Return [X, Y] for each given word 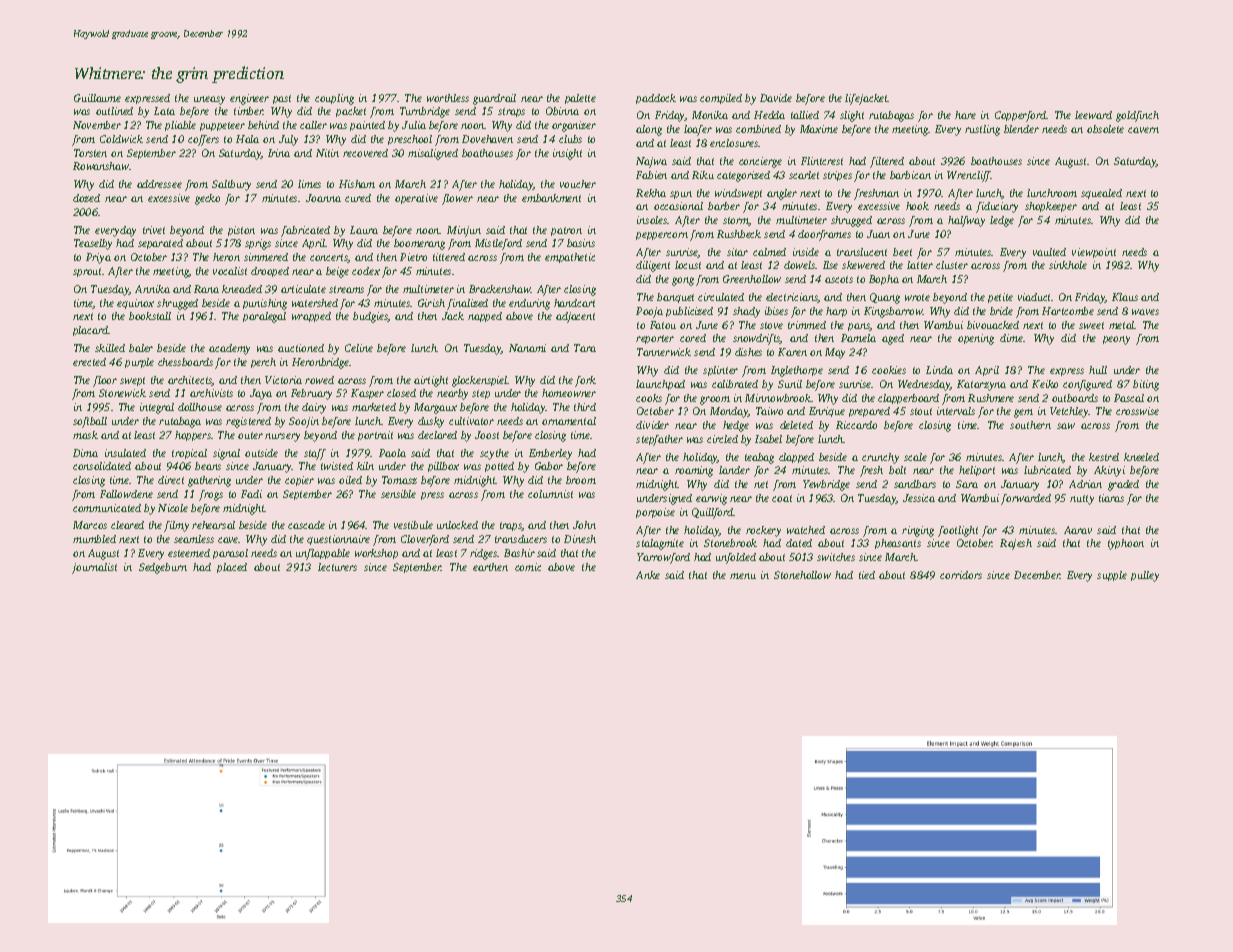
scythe [494, 454]
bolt [897, 470]
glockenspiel [480, 381]
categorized [743, 176]
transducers [521, 539]
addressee [159, 184]
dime [1012, 338]
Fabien [651, 175]
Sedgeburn [163, 568]
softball [90, 422]
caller [313, 125]
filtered [887, 162]
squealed [1101, 194]
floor [105, 381]
